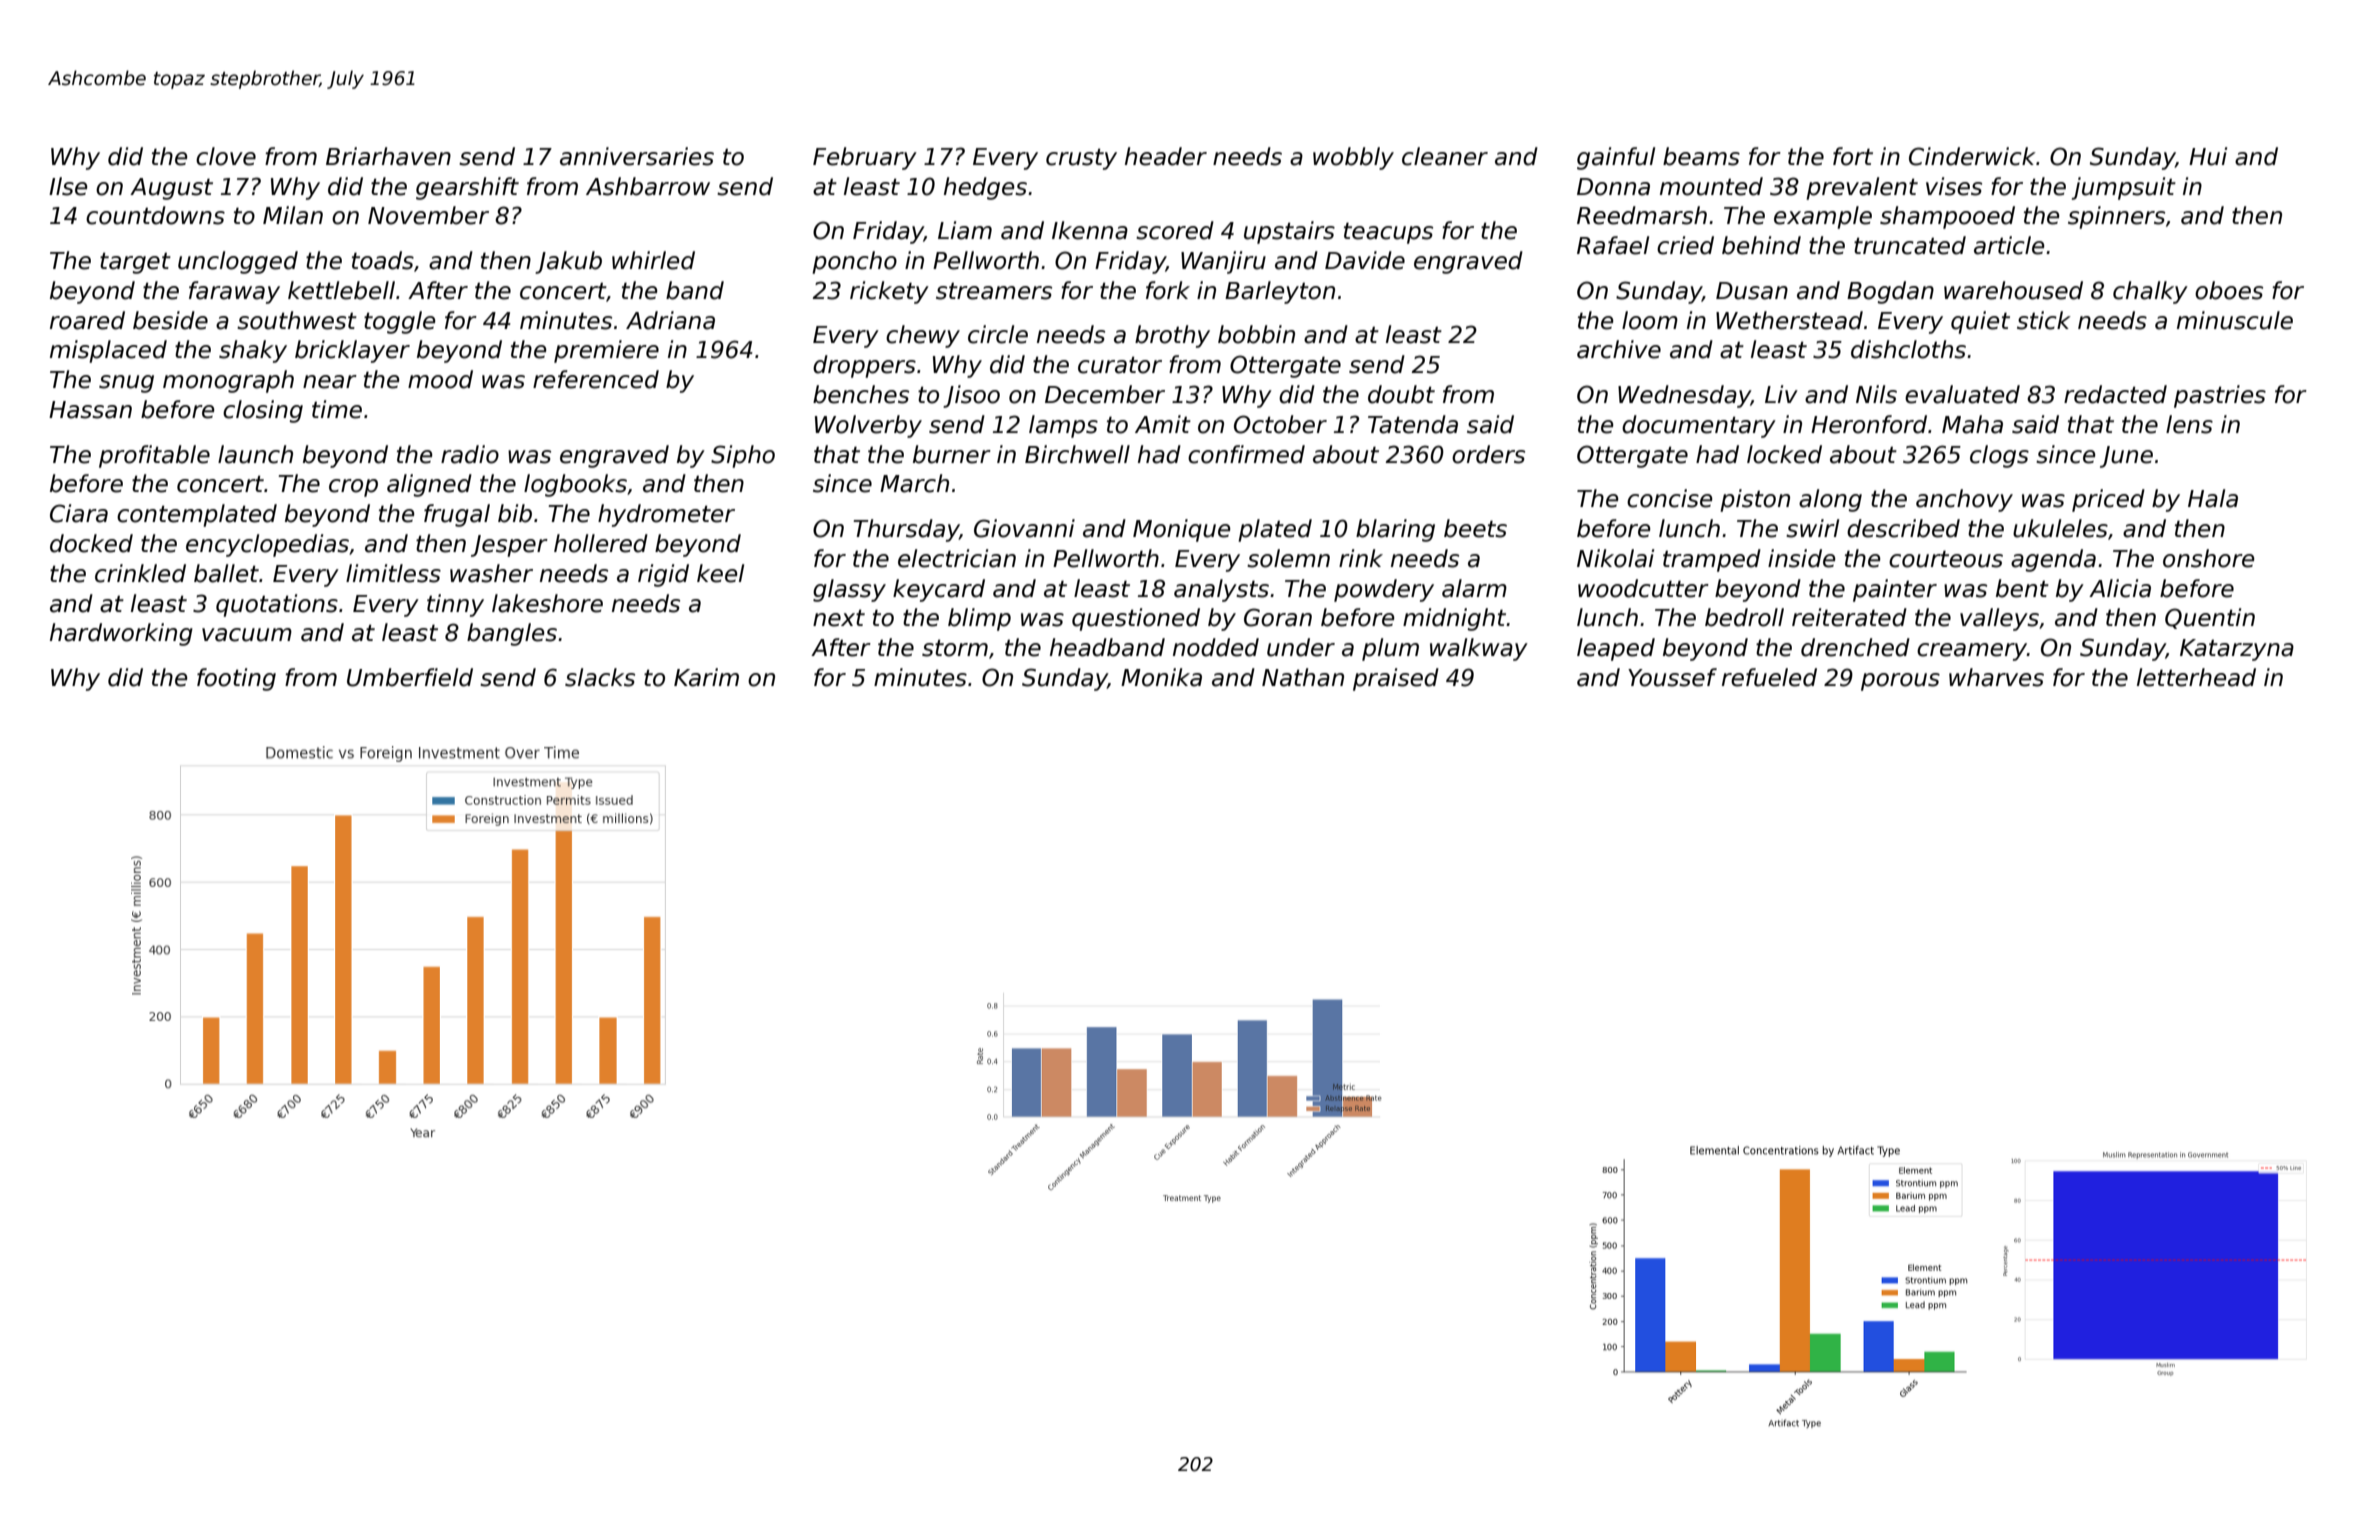 This screenshot has height=1524, width=2356. Describe the element at coordinates (226, 156) in the screenshot. I see `clove` at that location.
